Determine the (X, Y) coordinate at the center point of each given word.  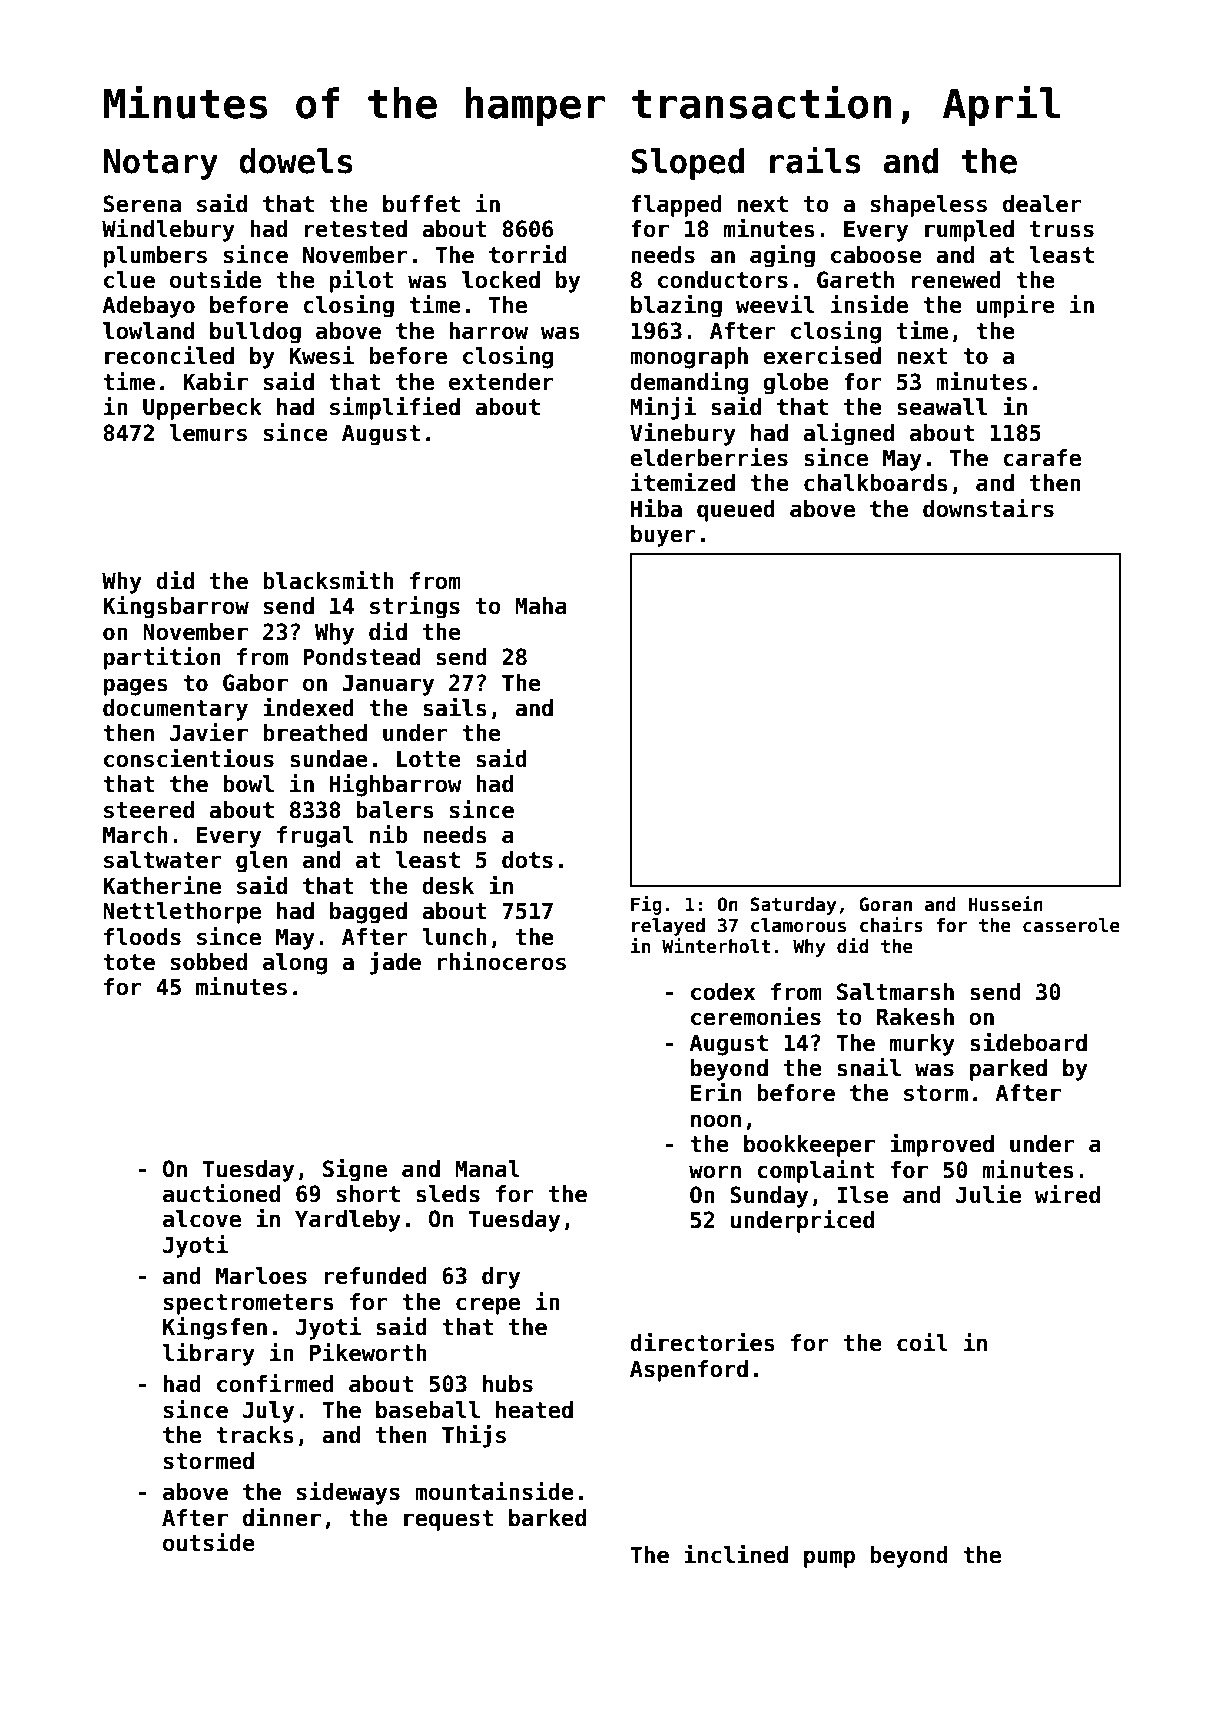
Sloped (687, 164)
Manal (487, 1169)
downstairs (988, 508)
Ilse (862, 1195)
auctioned (221, 1193)
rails (815, 160)
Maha (541, 606)
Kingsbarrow (176, 607)
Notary (161, 164)
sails (454, 707)
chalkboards (875, 483)
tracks (254, 1435)
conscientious (189, 758)
